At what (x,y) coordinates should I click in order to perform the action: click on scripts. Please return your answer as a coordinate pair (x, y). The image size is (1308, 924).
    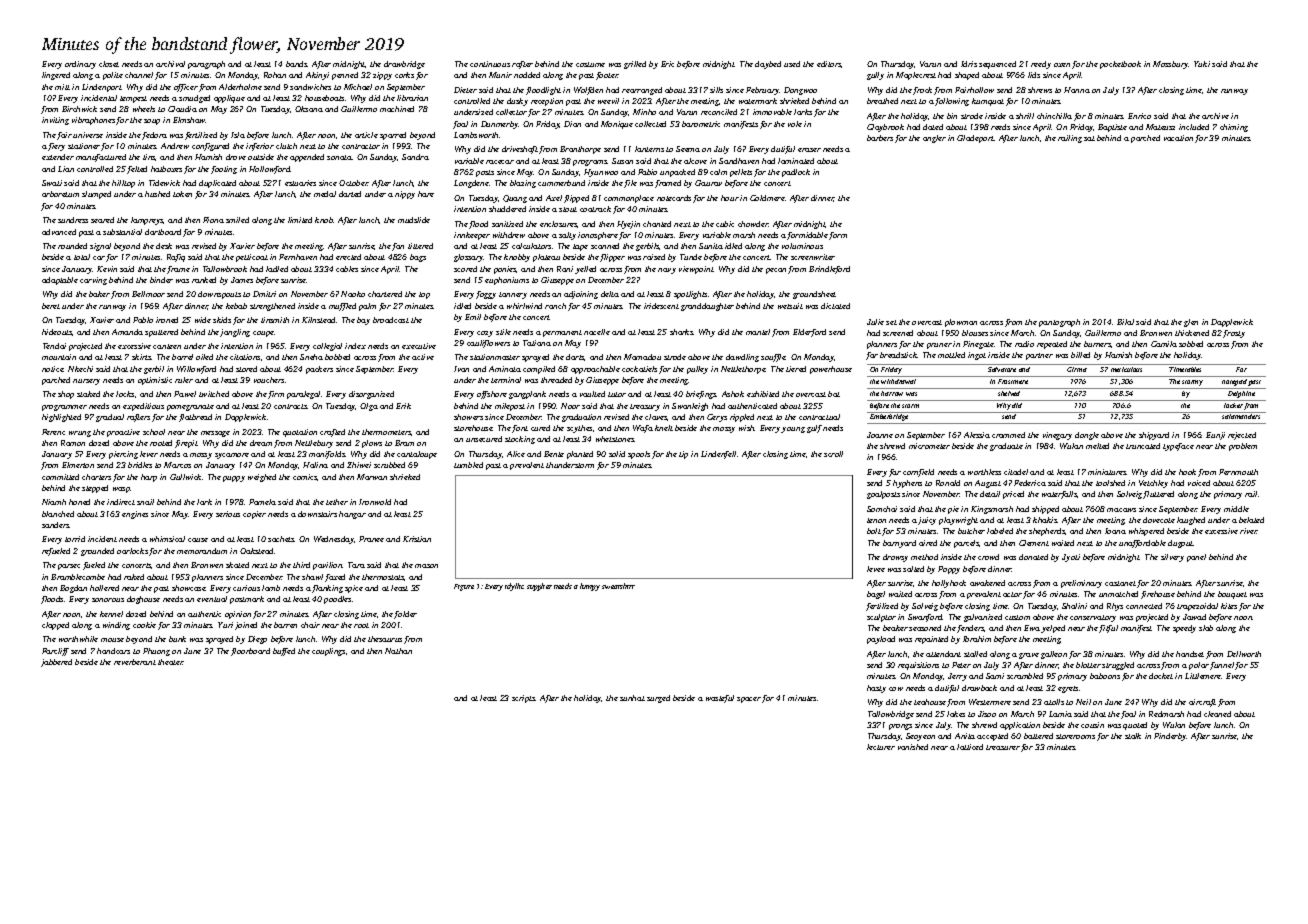
    Looking at the image, I should click on (523, 699).
